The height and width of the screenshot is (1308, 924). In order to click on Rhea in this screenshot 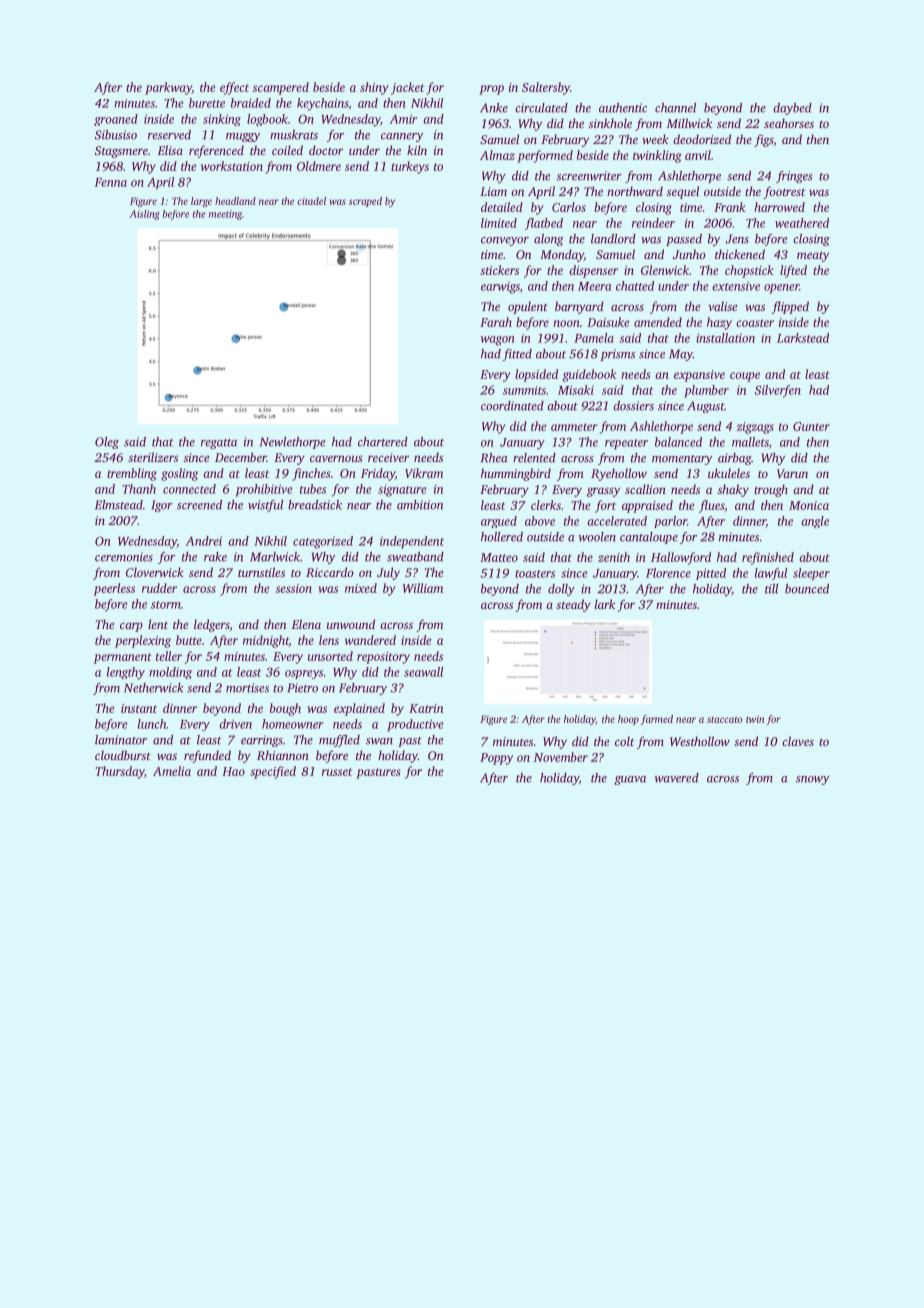, I will do `click(494, 458)`.
